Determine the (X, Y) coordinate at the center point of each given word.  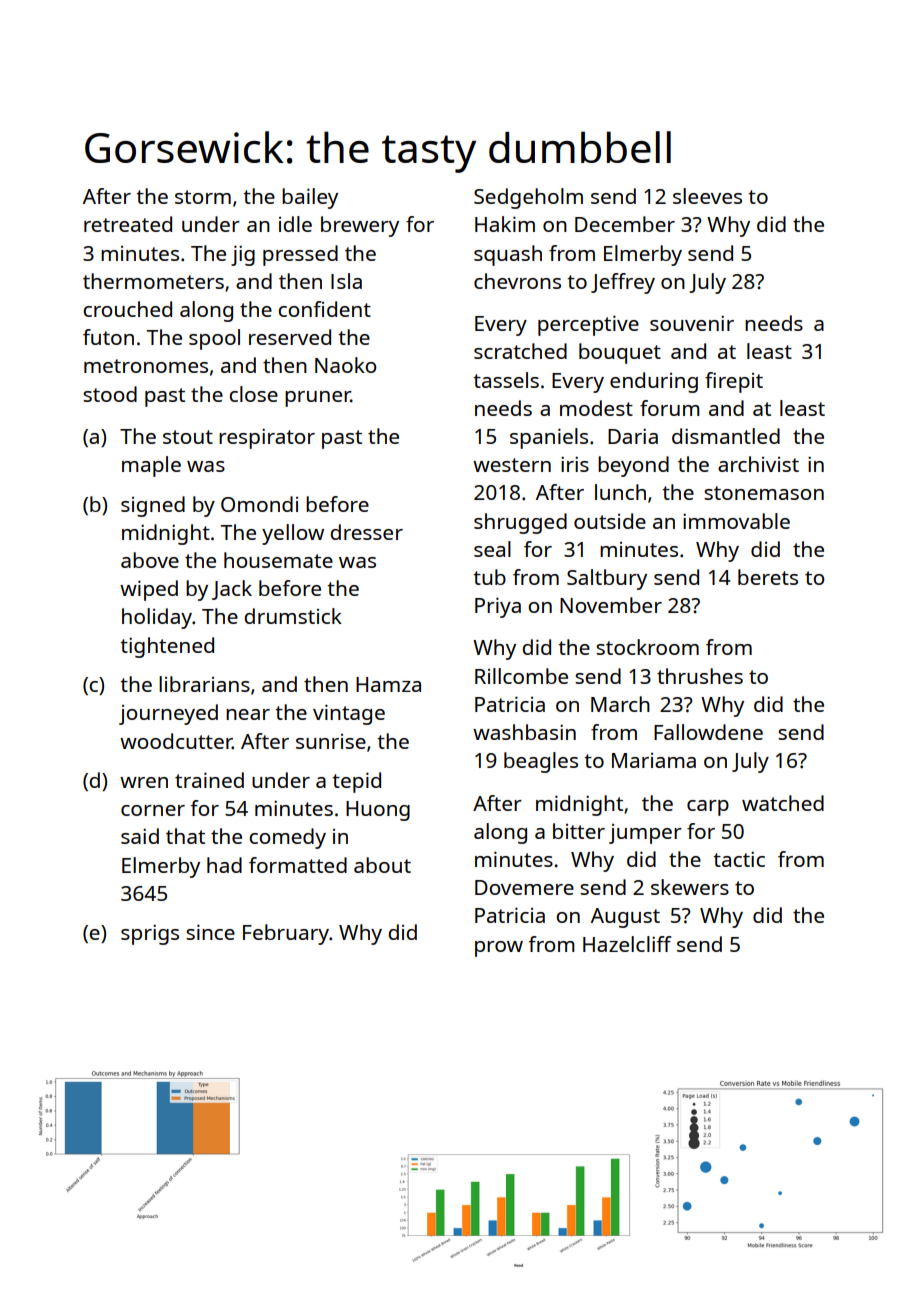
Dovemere (524, 887)
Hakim (505, 224)
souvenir (692, 323)
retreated (128, 224)
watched (783, 803)
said (140, 836)
